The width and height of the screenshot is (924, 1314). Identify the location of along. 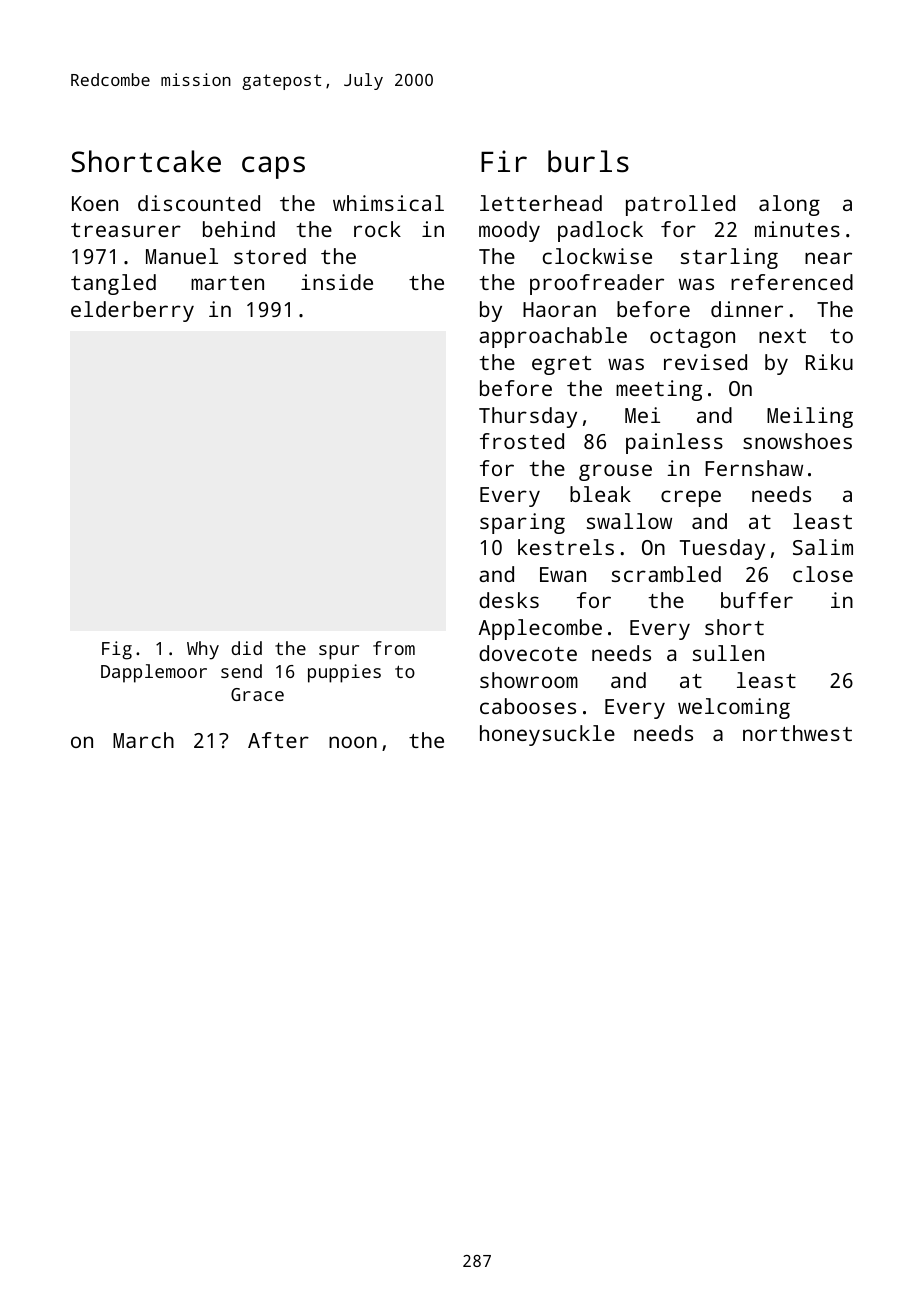
(789, 205).
